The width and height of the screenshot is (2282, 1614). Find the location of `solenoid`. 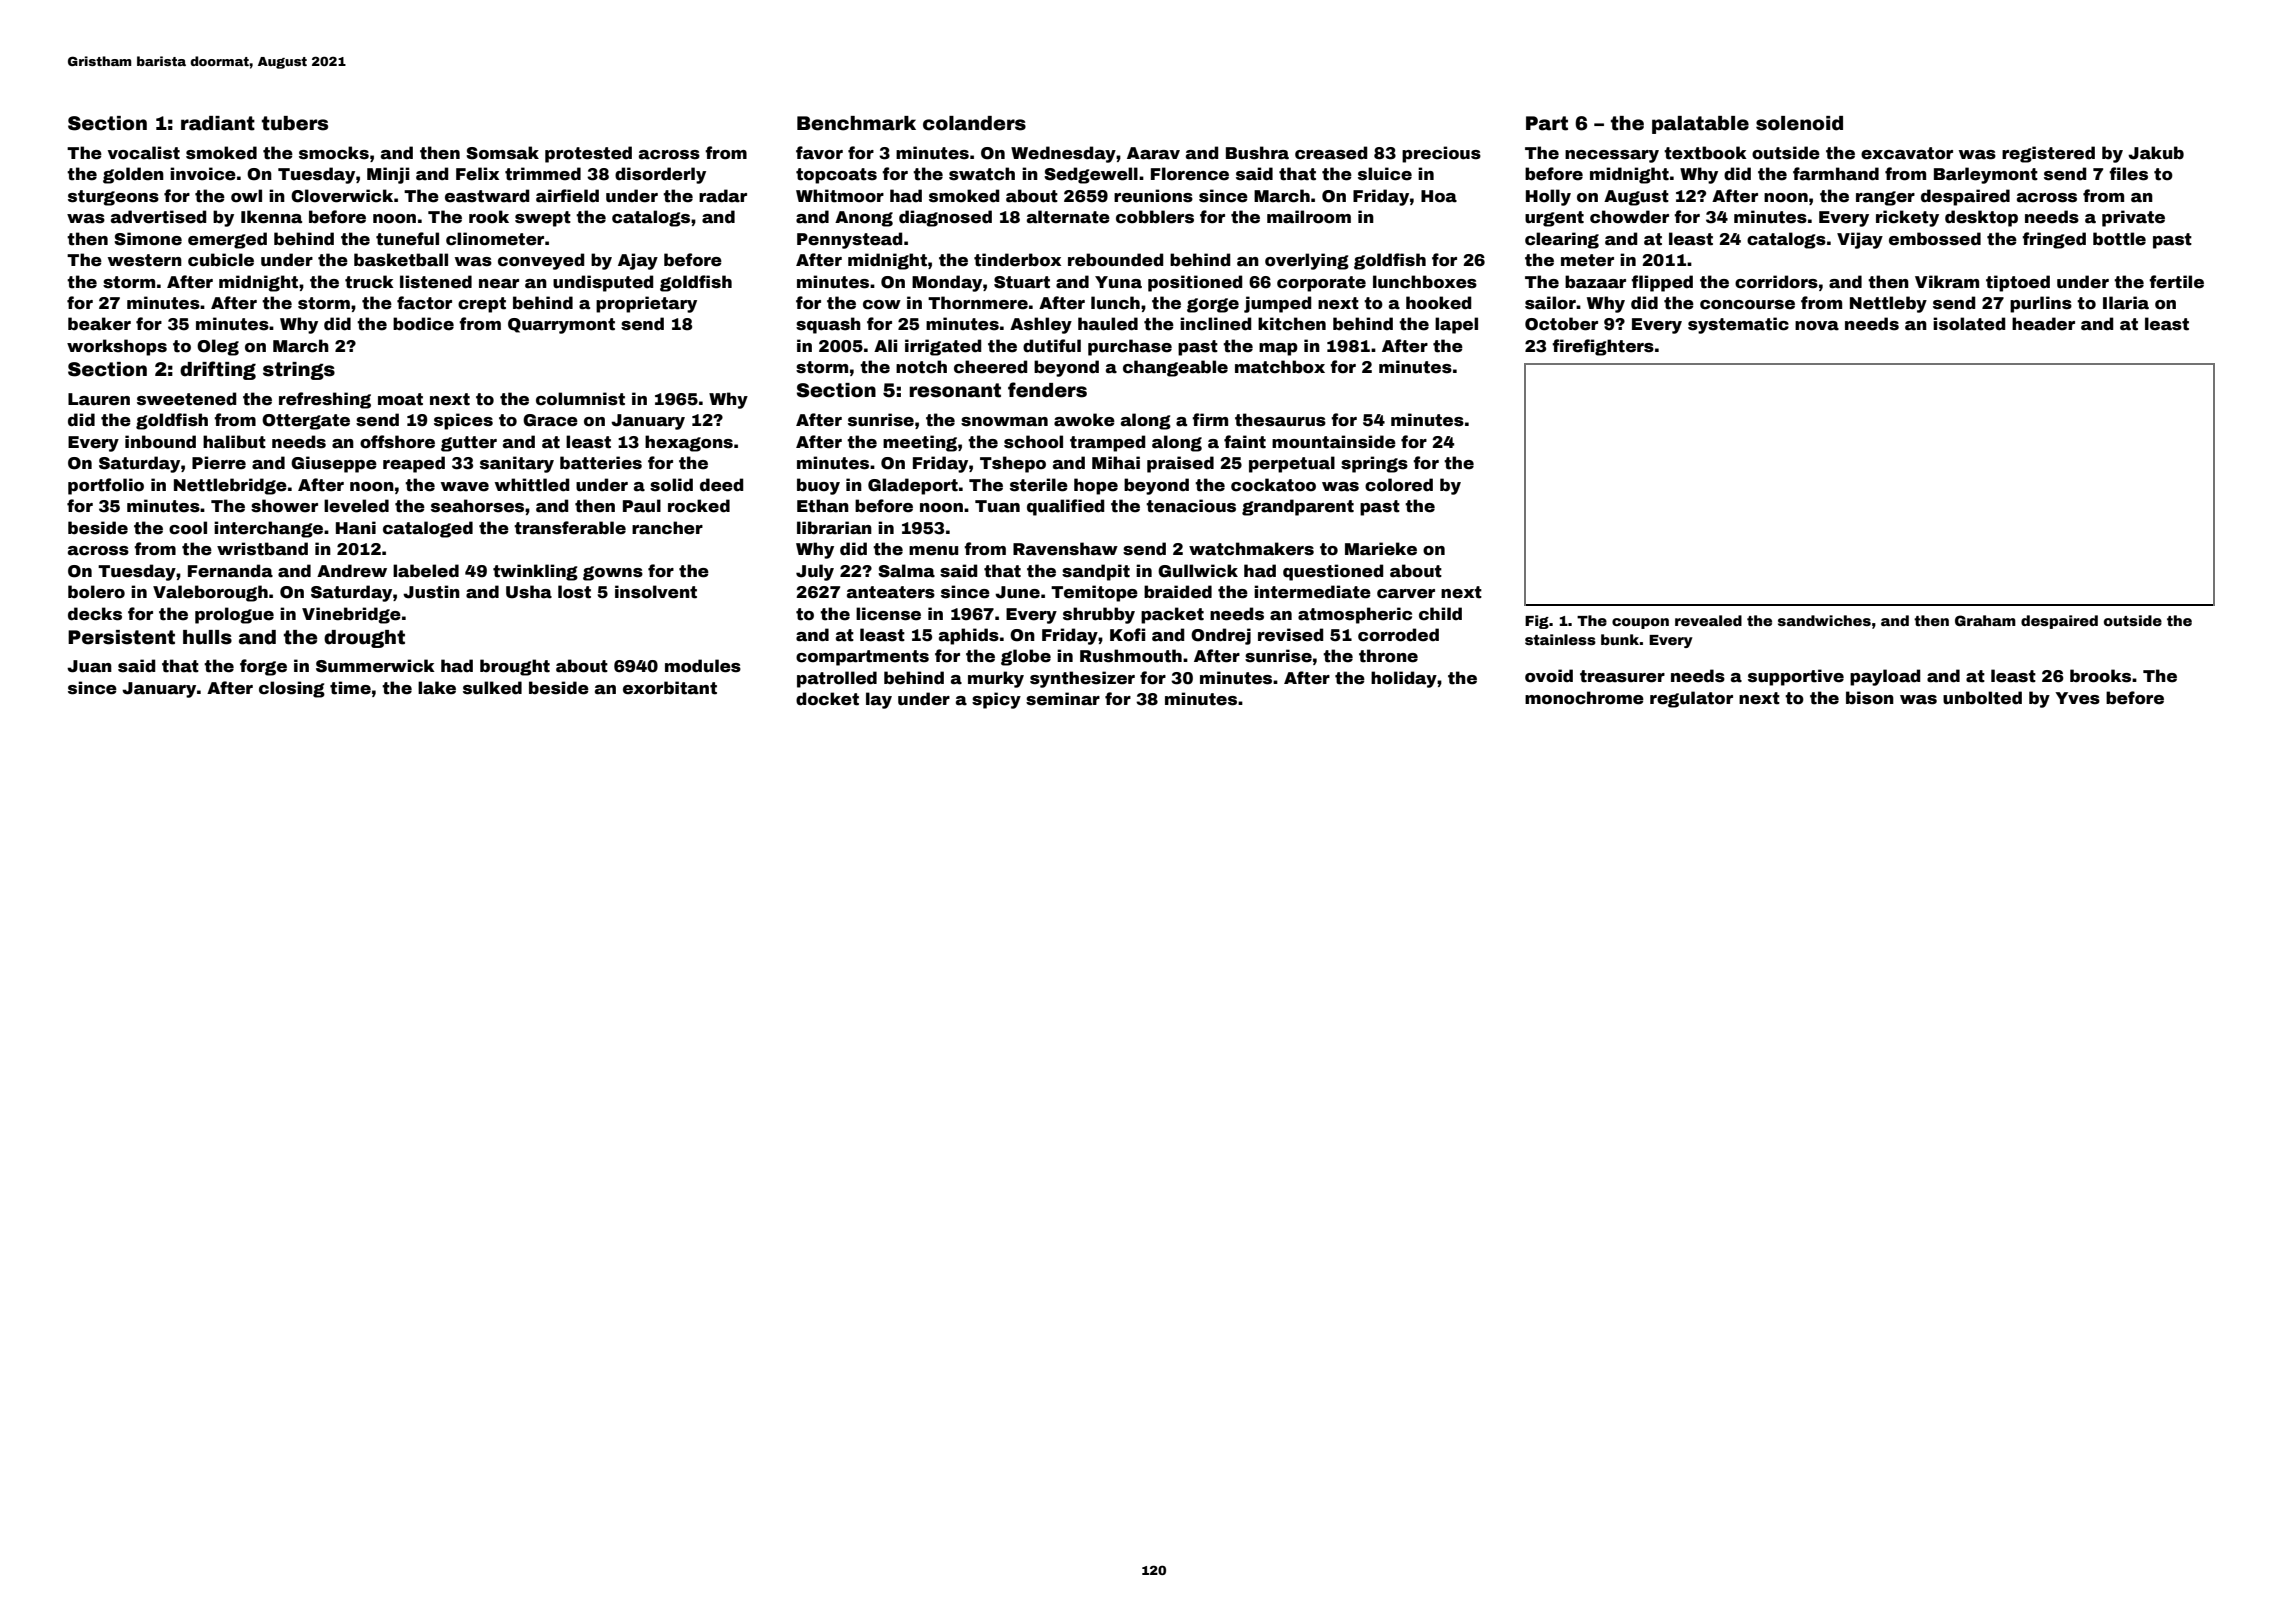

solenoid is located at coordinates (1799, 123).
